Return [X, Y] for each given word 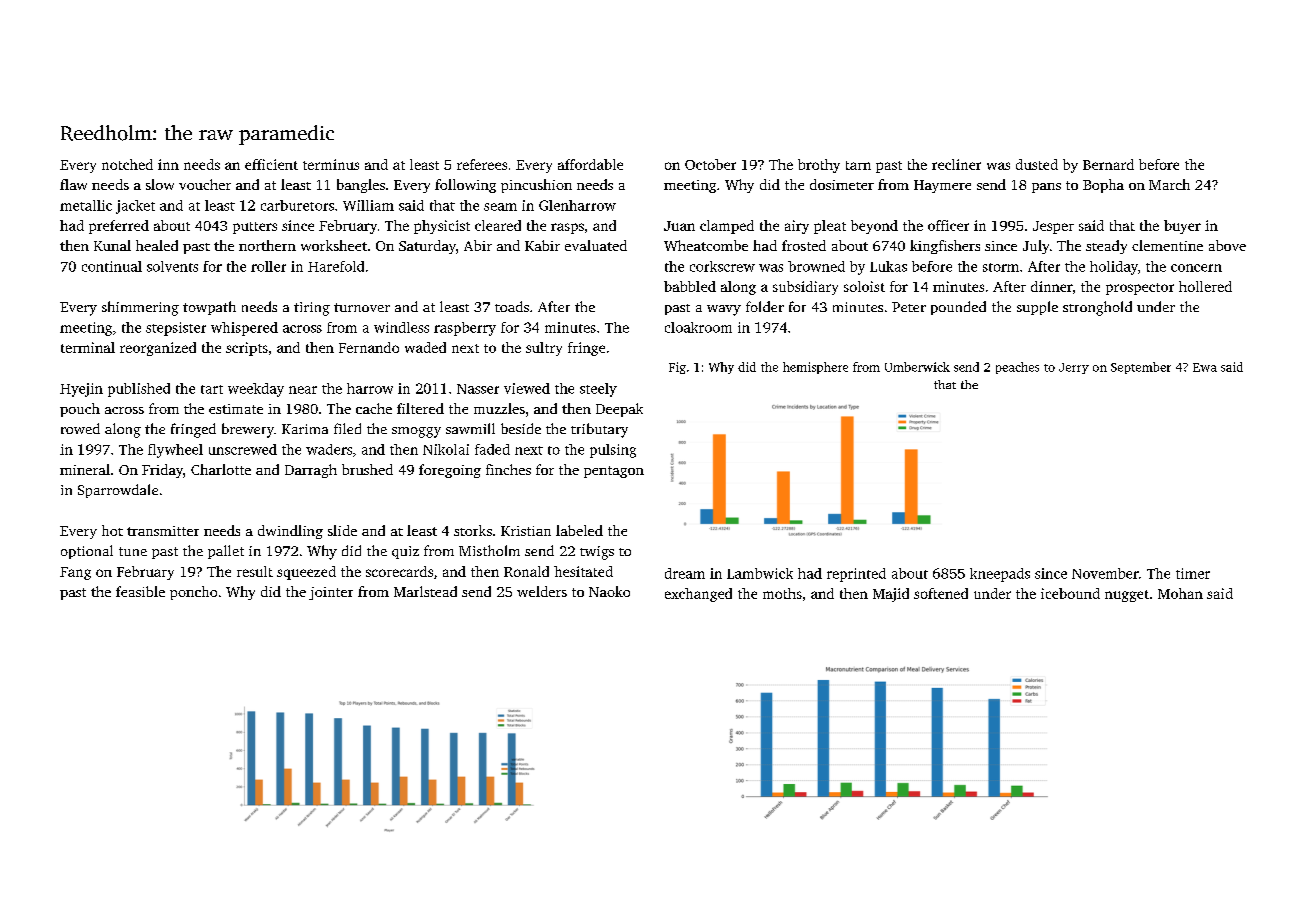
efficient [271, 164]
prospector [1140, 289]
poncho [193, 593]
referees [482, 164]
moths [782, 593]
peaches [1017, 368]
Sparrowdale [118, 491]
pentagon [614, 472]
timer [1193, 573]
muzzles [499, 408]
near [303, 390]
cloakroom [698, 327]
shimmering [140, 308]
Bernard [1108, 164]
